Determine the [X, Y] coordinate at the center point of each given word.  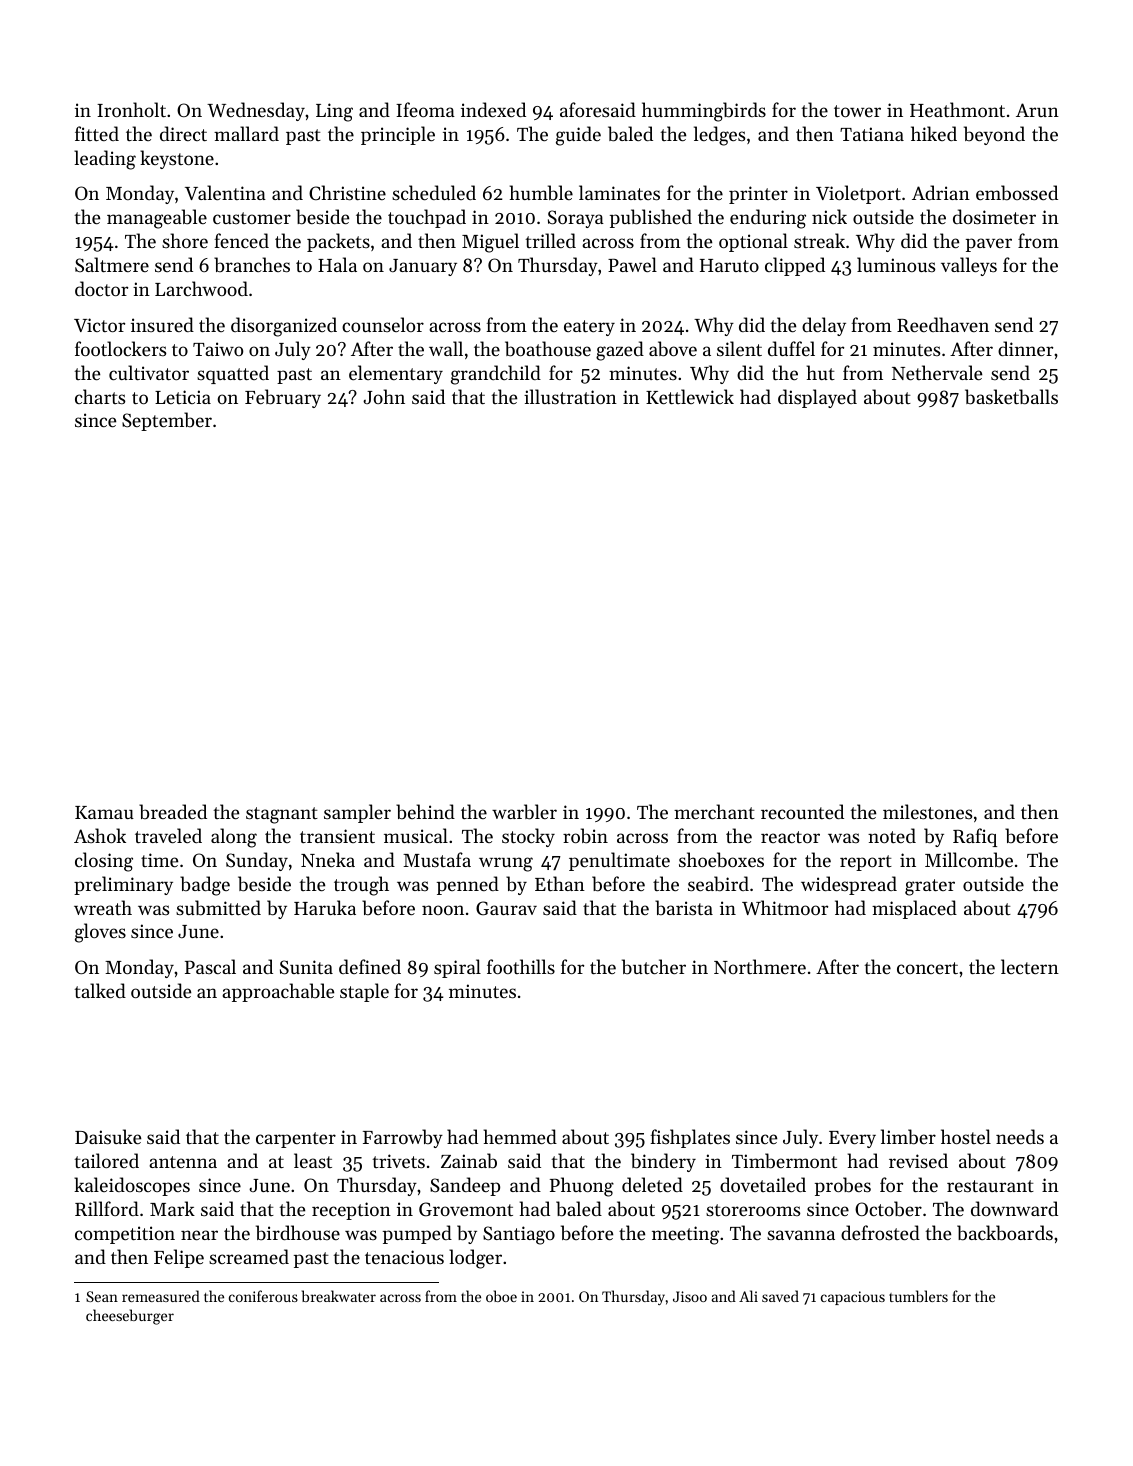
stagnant [282, 815]
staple [364, 992]
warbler [524, 812]
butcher [654, 966]
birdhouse [298, 1232]
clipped [795, 266]
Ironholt [131, 109]
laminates [619, 192]
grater [930, 887]
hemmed [520, 1136]
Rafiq [975, 837]
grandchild [496, 375]
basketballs [1011, 397]
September [167, 421]
